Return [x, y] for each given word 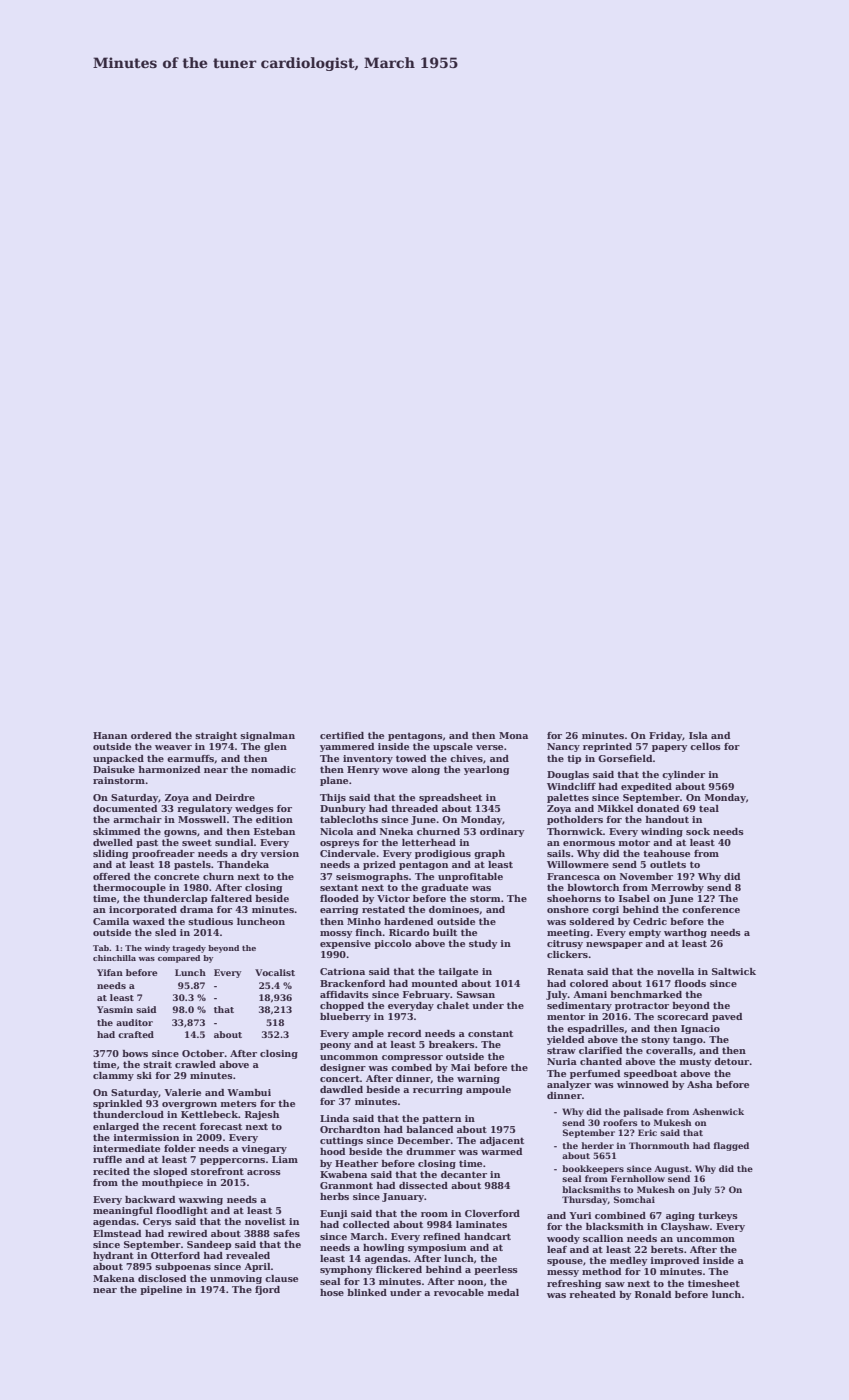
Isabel [634, 898]
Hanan [110, 735]
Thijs [333, 798]
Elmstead [117, 1233]
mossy [336, 934]
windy [157, 949]
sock [698, 831]
